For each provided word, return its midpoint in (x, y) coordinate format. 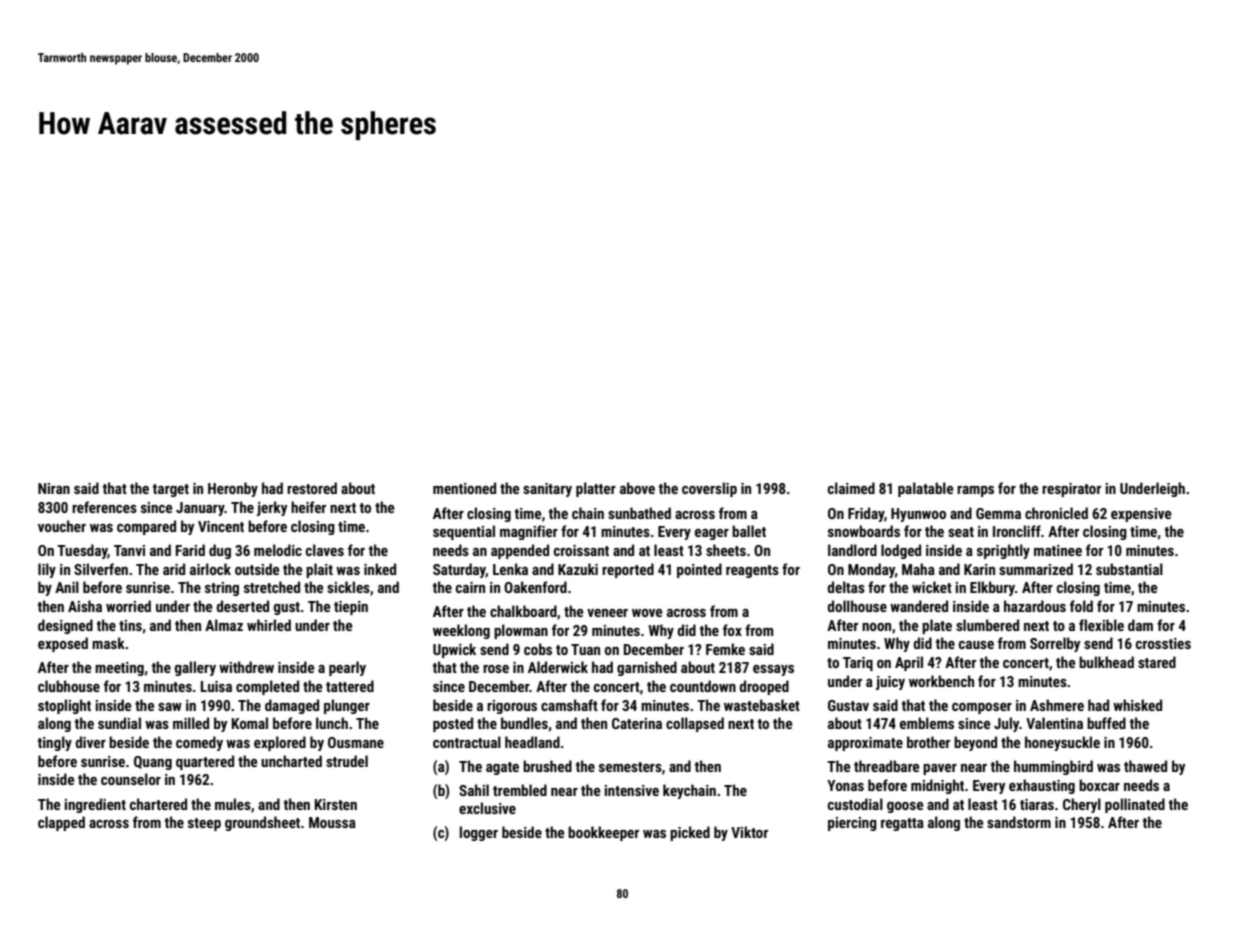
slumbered (987, 625)
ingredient (95, 805)
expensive (1141, 515)
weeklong (461, 631)
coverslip (709, 489)
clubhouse (69, 686)
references (104, 507)
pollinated (1135, 805)
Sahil (474, 790)
